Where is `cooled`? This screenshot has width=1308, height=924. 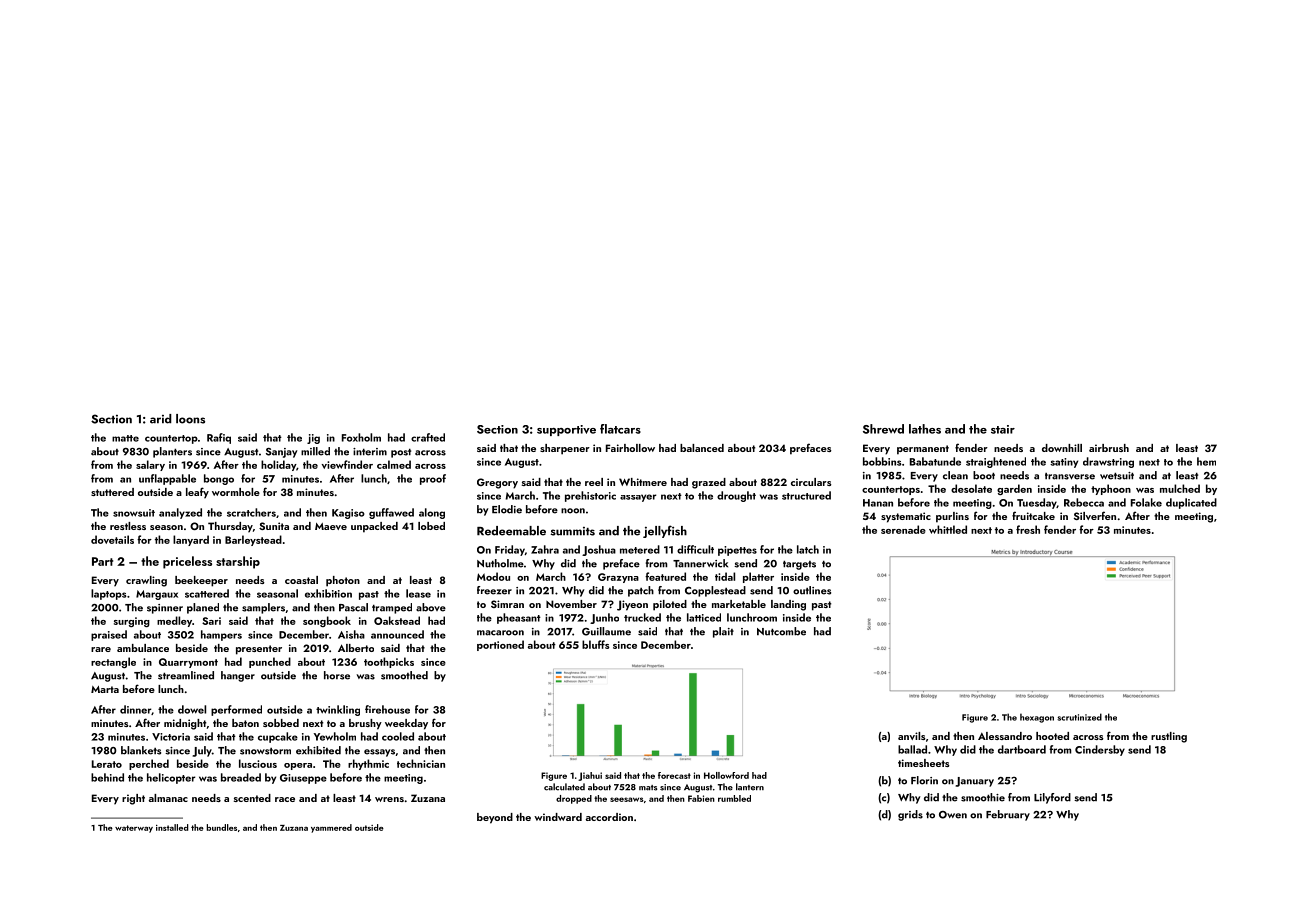
cooled is located at coordinates (398, 736).
